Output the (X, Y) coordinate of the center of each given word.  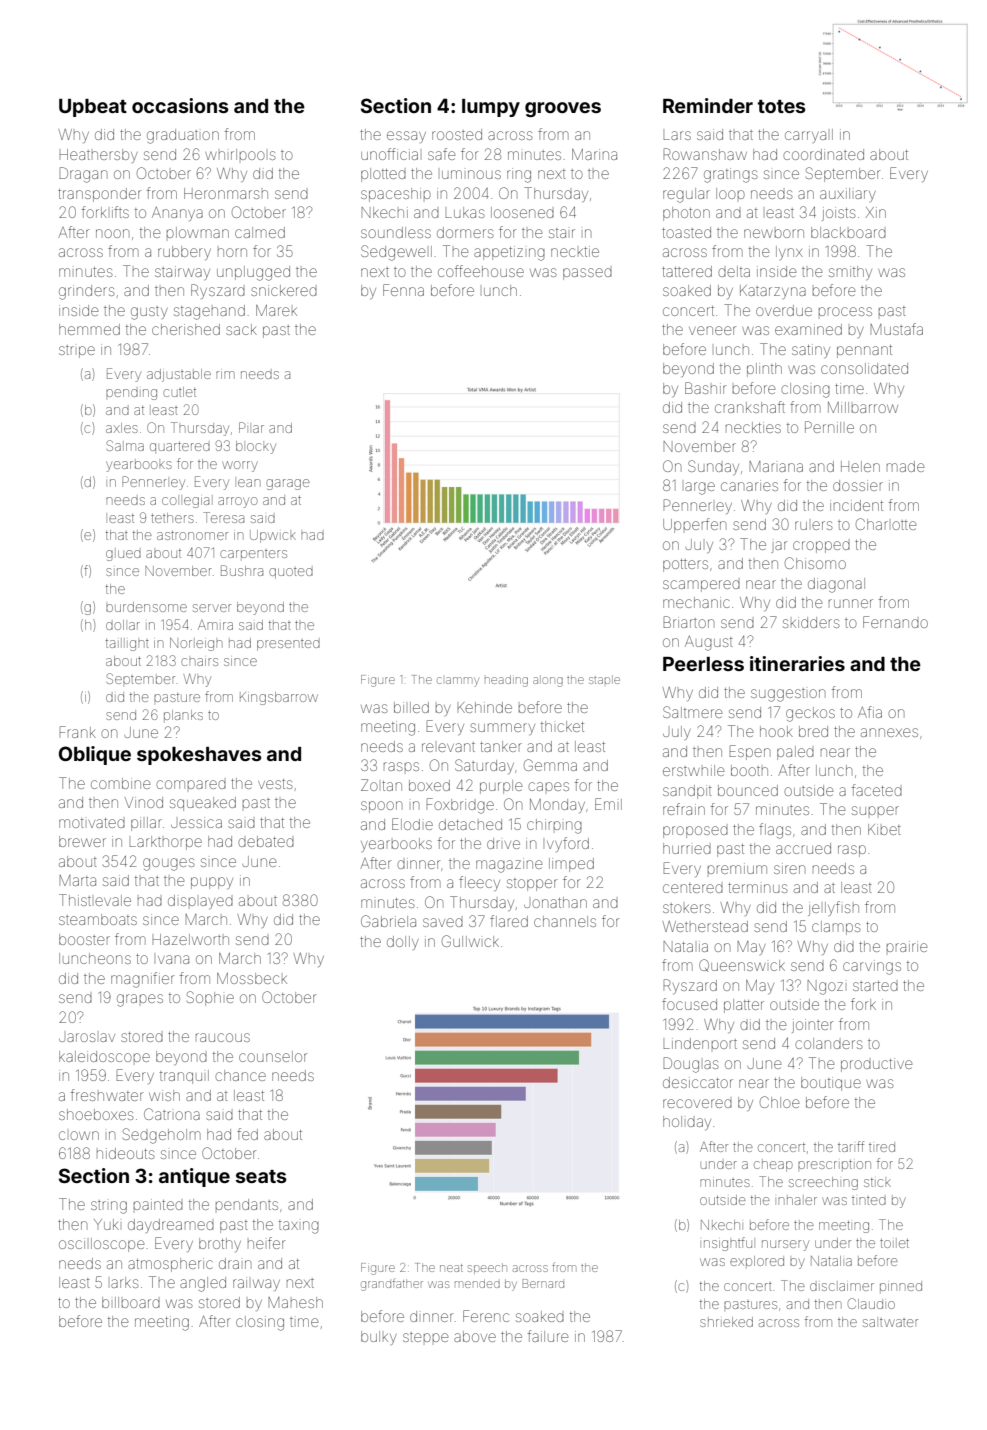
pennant (864, 351)
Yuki (106, 1224)
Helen (860, 466)
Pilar (251, 427)
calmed (260, 232)
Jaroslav (87, 1037)
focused (689, 1004)
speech (487, 1268)
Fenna (403, 290)
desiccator (698, 1082)
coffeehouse (481, 271)
